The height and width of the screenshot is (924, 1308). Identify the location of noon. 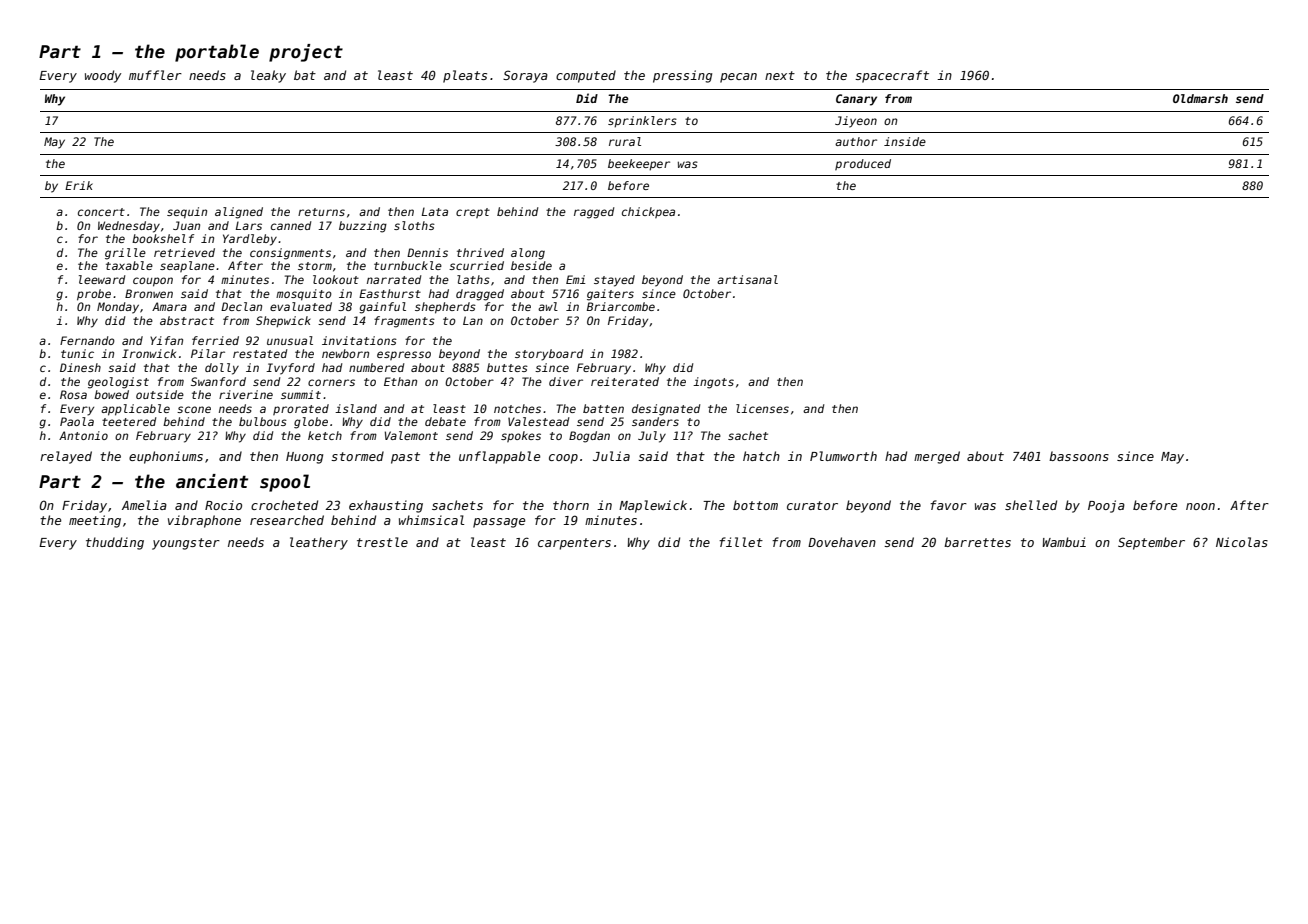
(1200, 506).
